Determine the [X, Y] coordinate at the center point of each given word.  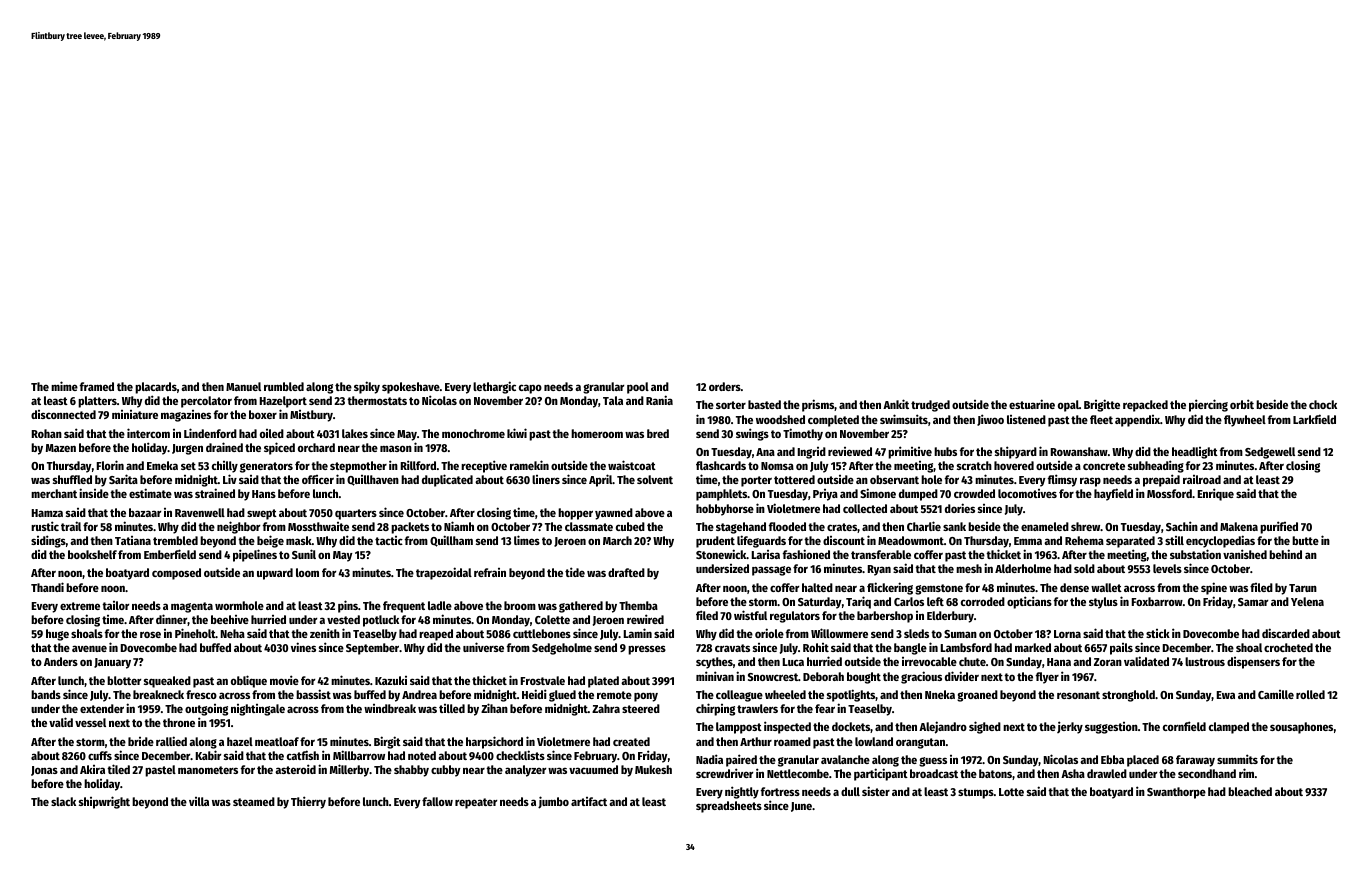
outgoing [206, 710]
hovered [1014, 465]
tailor [115, 605]
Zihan [494, 708]
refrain [490, 572]
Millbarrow [359, 755]
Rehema [1084, 540]
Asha [1073, 773]
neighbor [238, 527]
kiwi [517, 433]
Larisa [766, 554]
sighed [985, 727]
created [631, 741]
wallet [1106, 587]
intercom [148, 433]
